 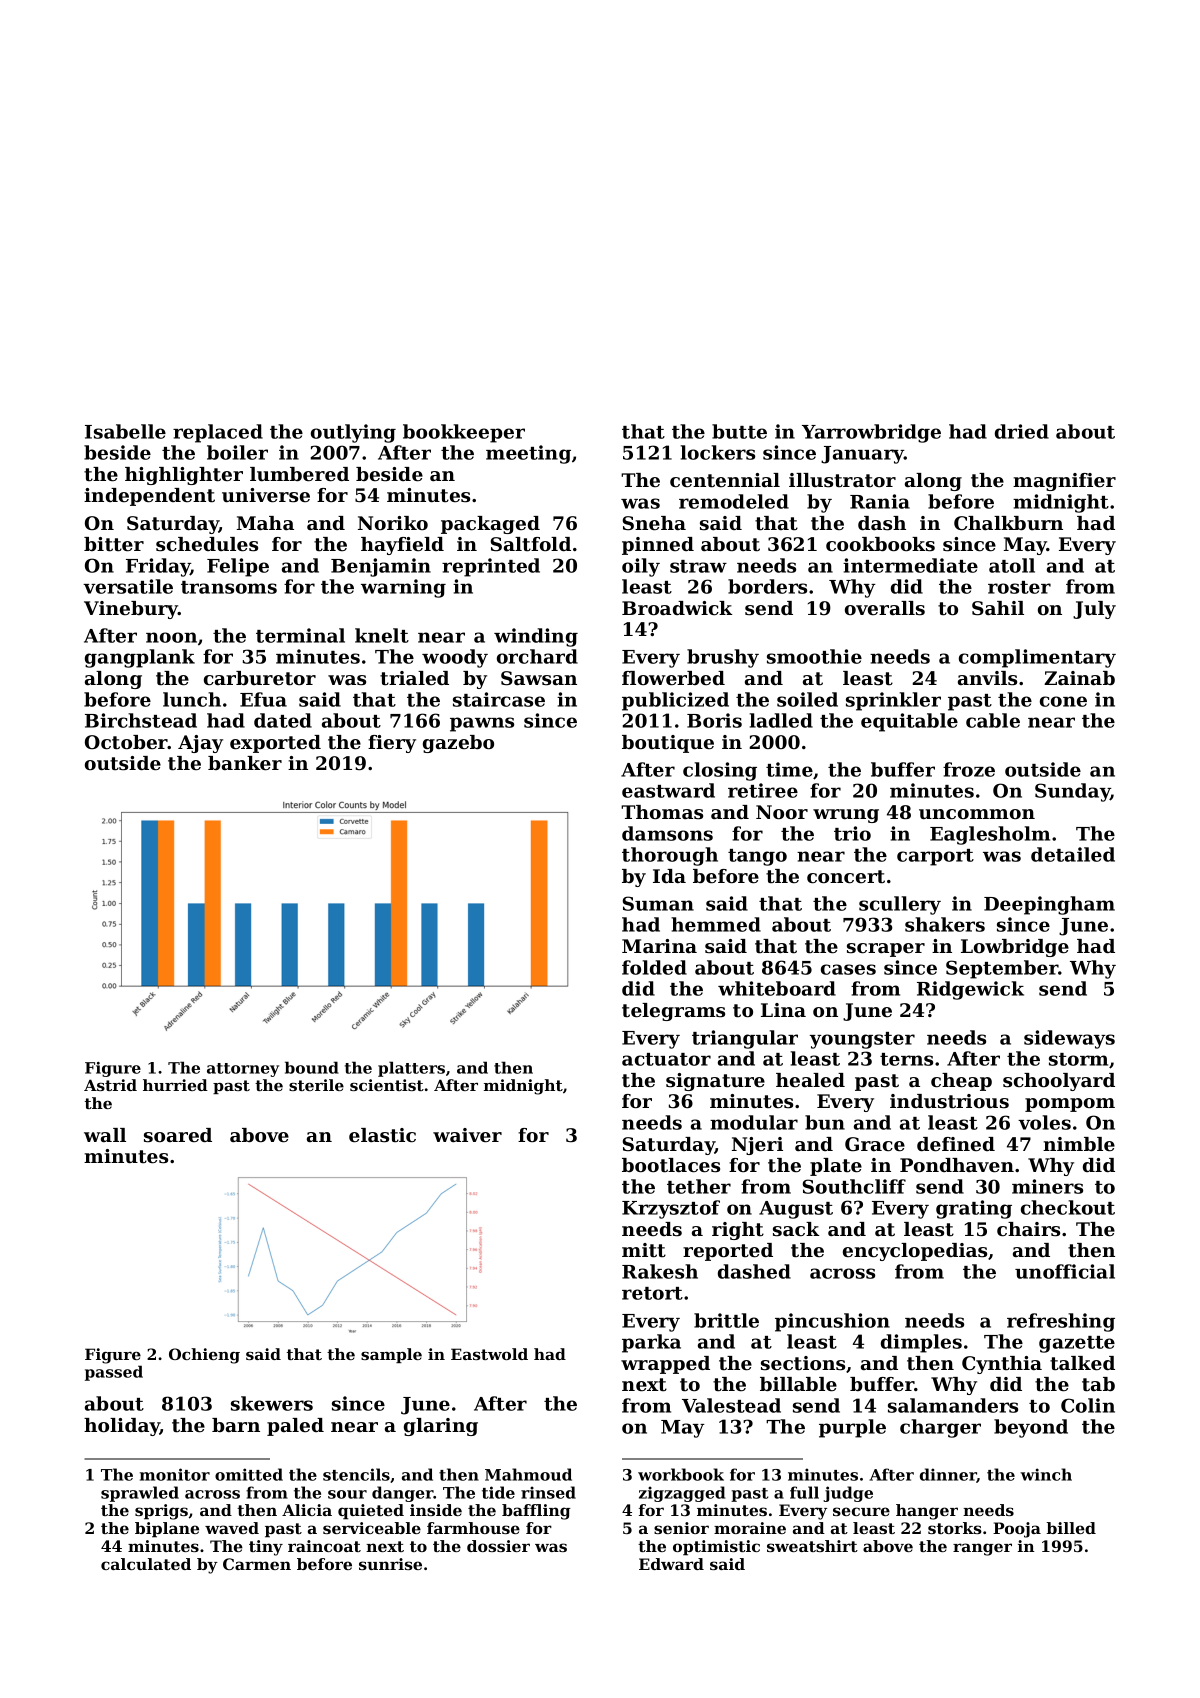 I want to click on Mahmoud, so click(x=528, y=1474).
